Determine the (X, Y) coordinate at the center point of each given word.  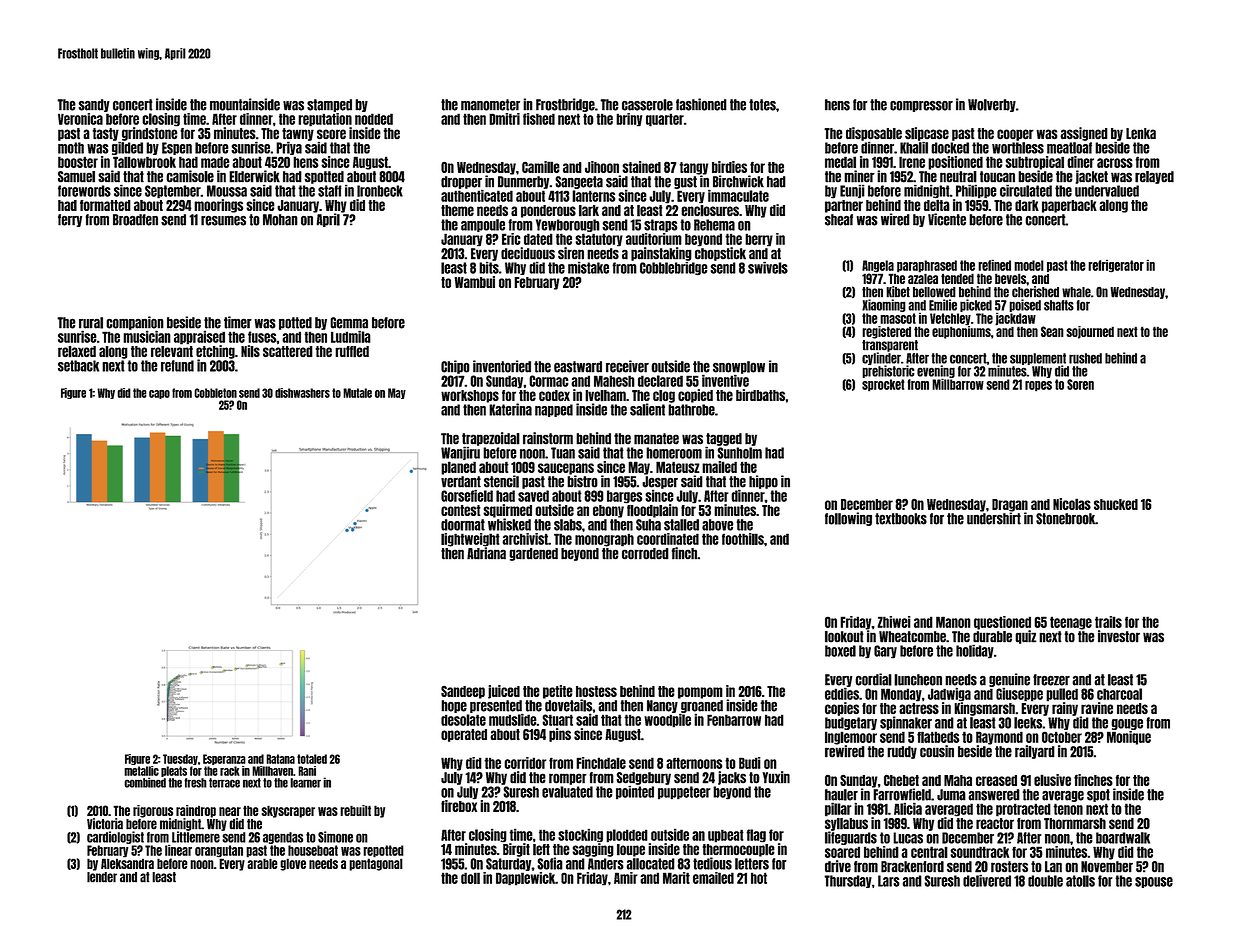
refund (177, 366)
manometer (490, 105)
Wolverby (992, 105)
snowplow (739, 367)
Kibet (898, 292)
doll (470, 878)
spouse (1154, 882)
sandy (94, 105)
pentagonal (376, 864)
